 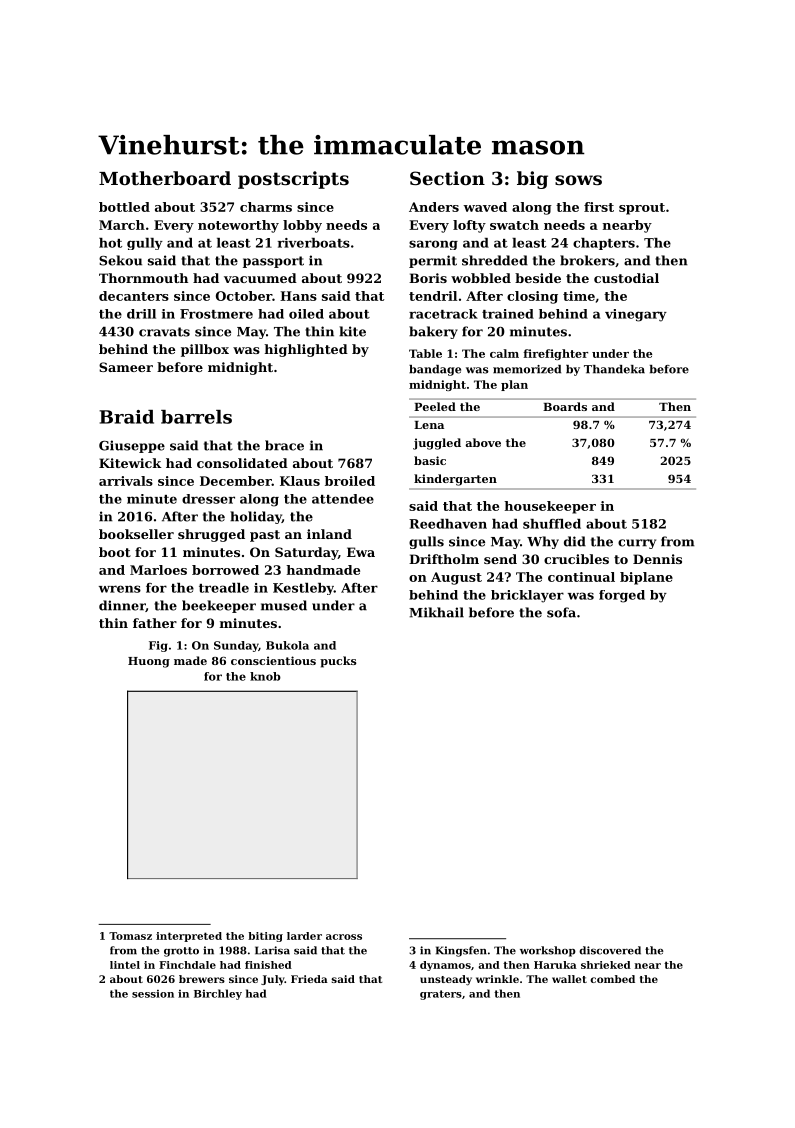 What do you see at coordinates (236, 646) in the screenshot?
I see `Sunday` at bounding box center [236, 646].
